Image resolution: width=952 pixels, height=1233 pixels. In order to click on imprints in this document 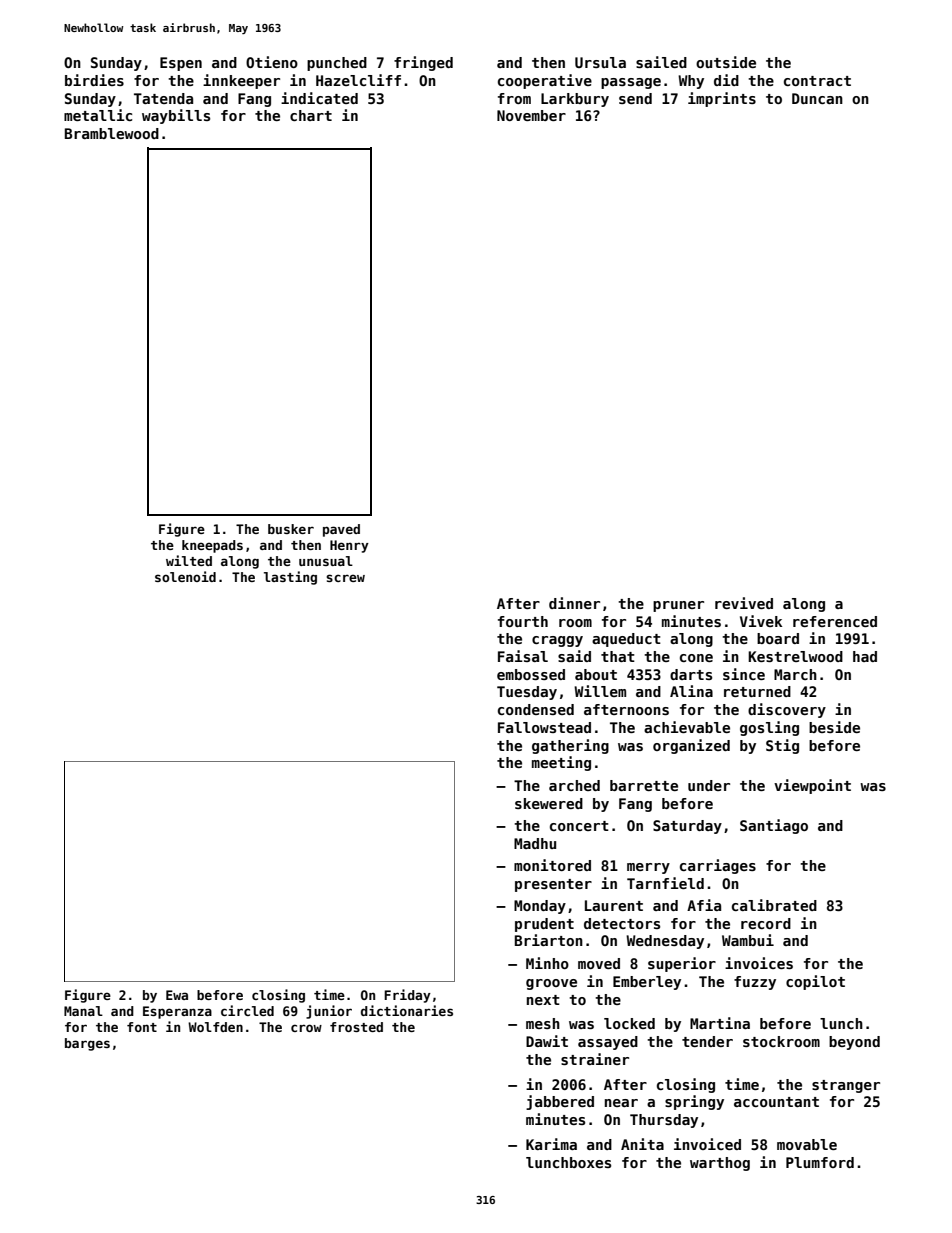, I will do `click(722, 99)`.
